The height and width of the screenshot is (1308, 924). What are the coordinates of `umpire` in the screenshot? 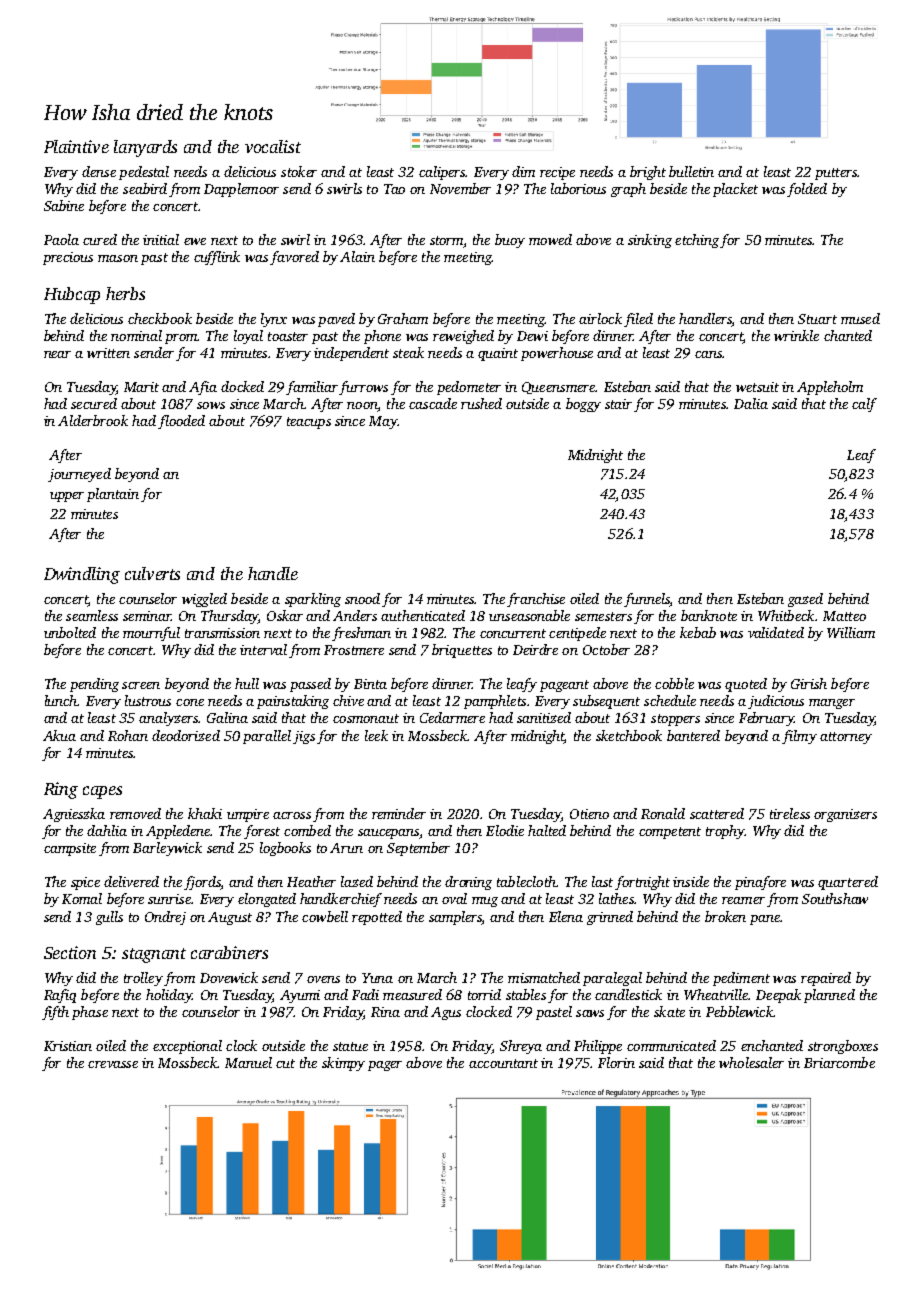 It's located at (248, 815).
